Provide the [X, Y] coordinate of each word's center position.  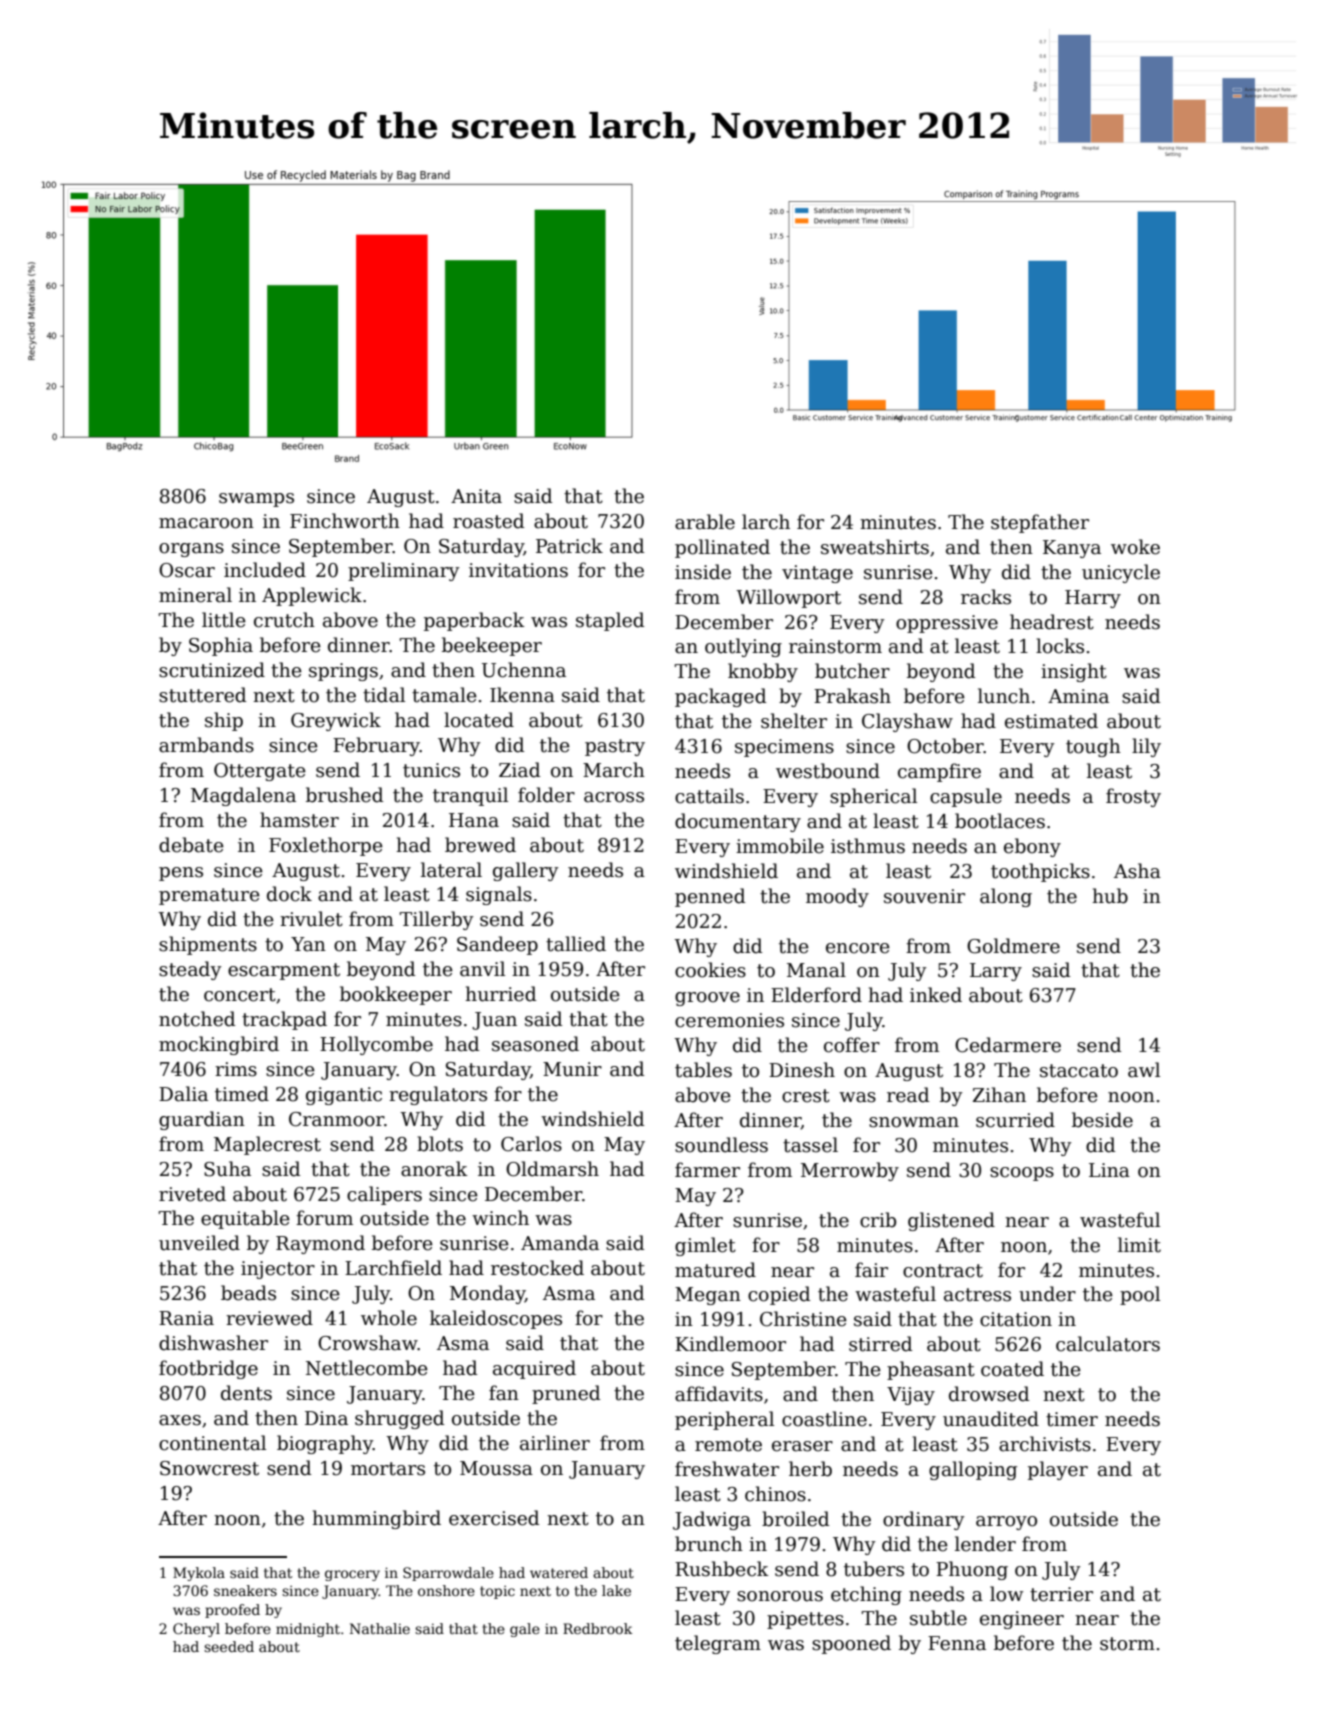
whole [389, 1318]
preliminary [404, 571]
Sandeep [497, 945]
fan [504, 1393]
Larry [996, 972]
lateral [451, 870]
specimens [784, 748]
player [1058, 1470]
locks [1060, 646]
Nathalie [380, 1628]
